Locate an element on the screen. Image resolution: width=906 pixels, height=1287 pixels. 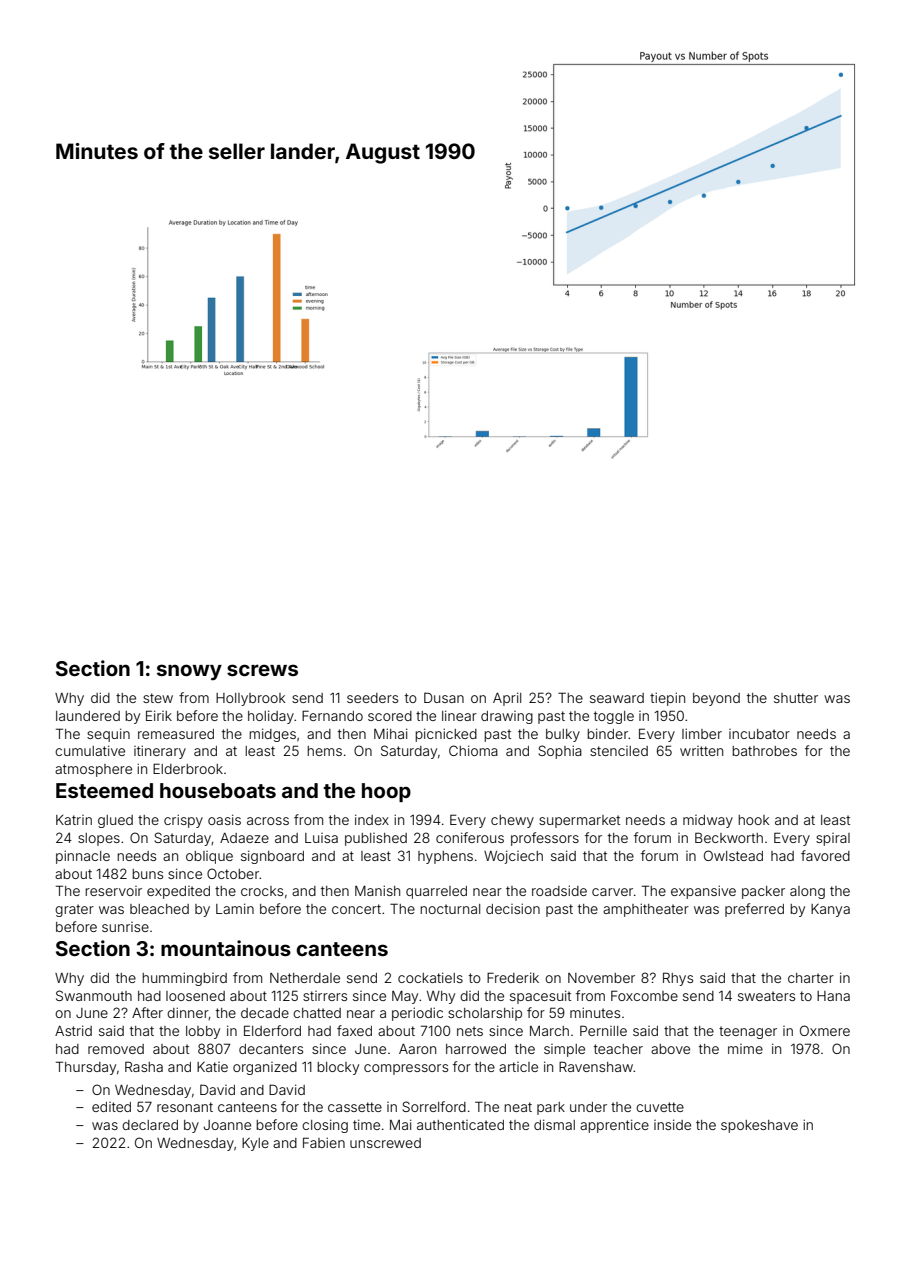
teenager is located at coordinates (748, 1032).
